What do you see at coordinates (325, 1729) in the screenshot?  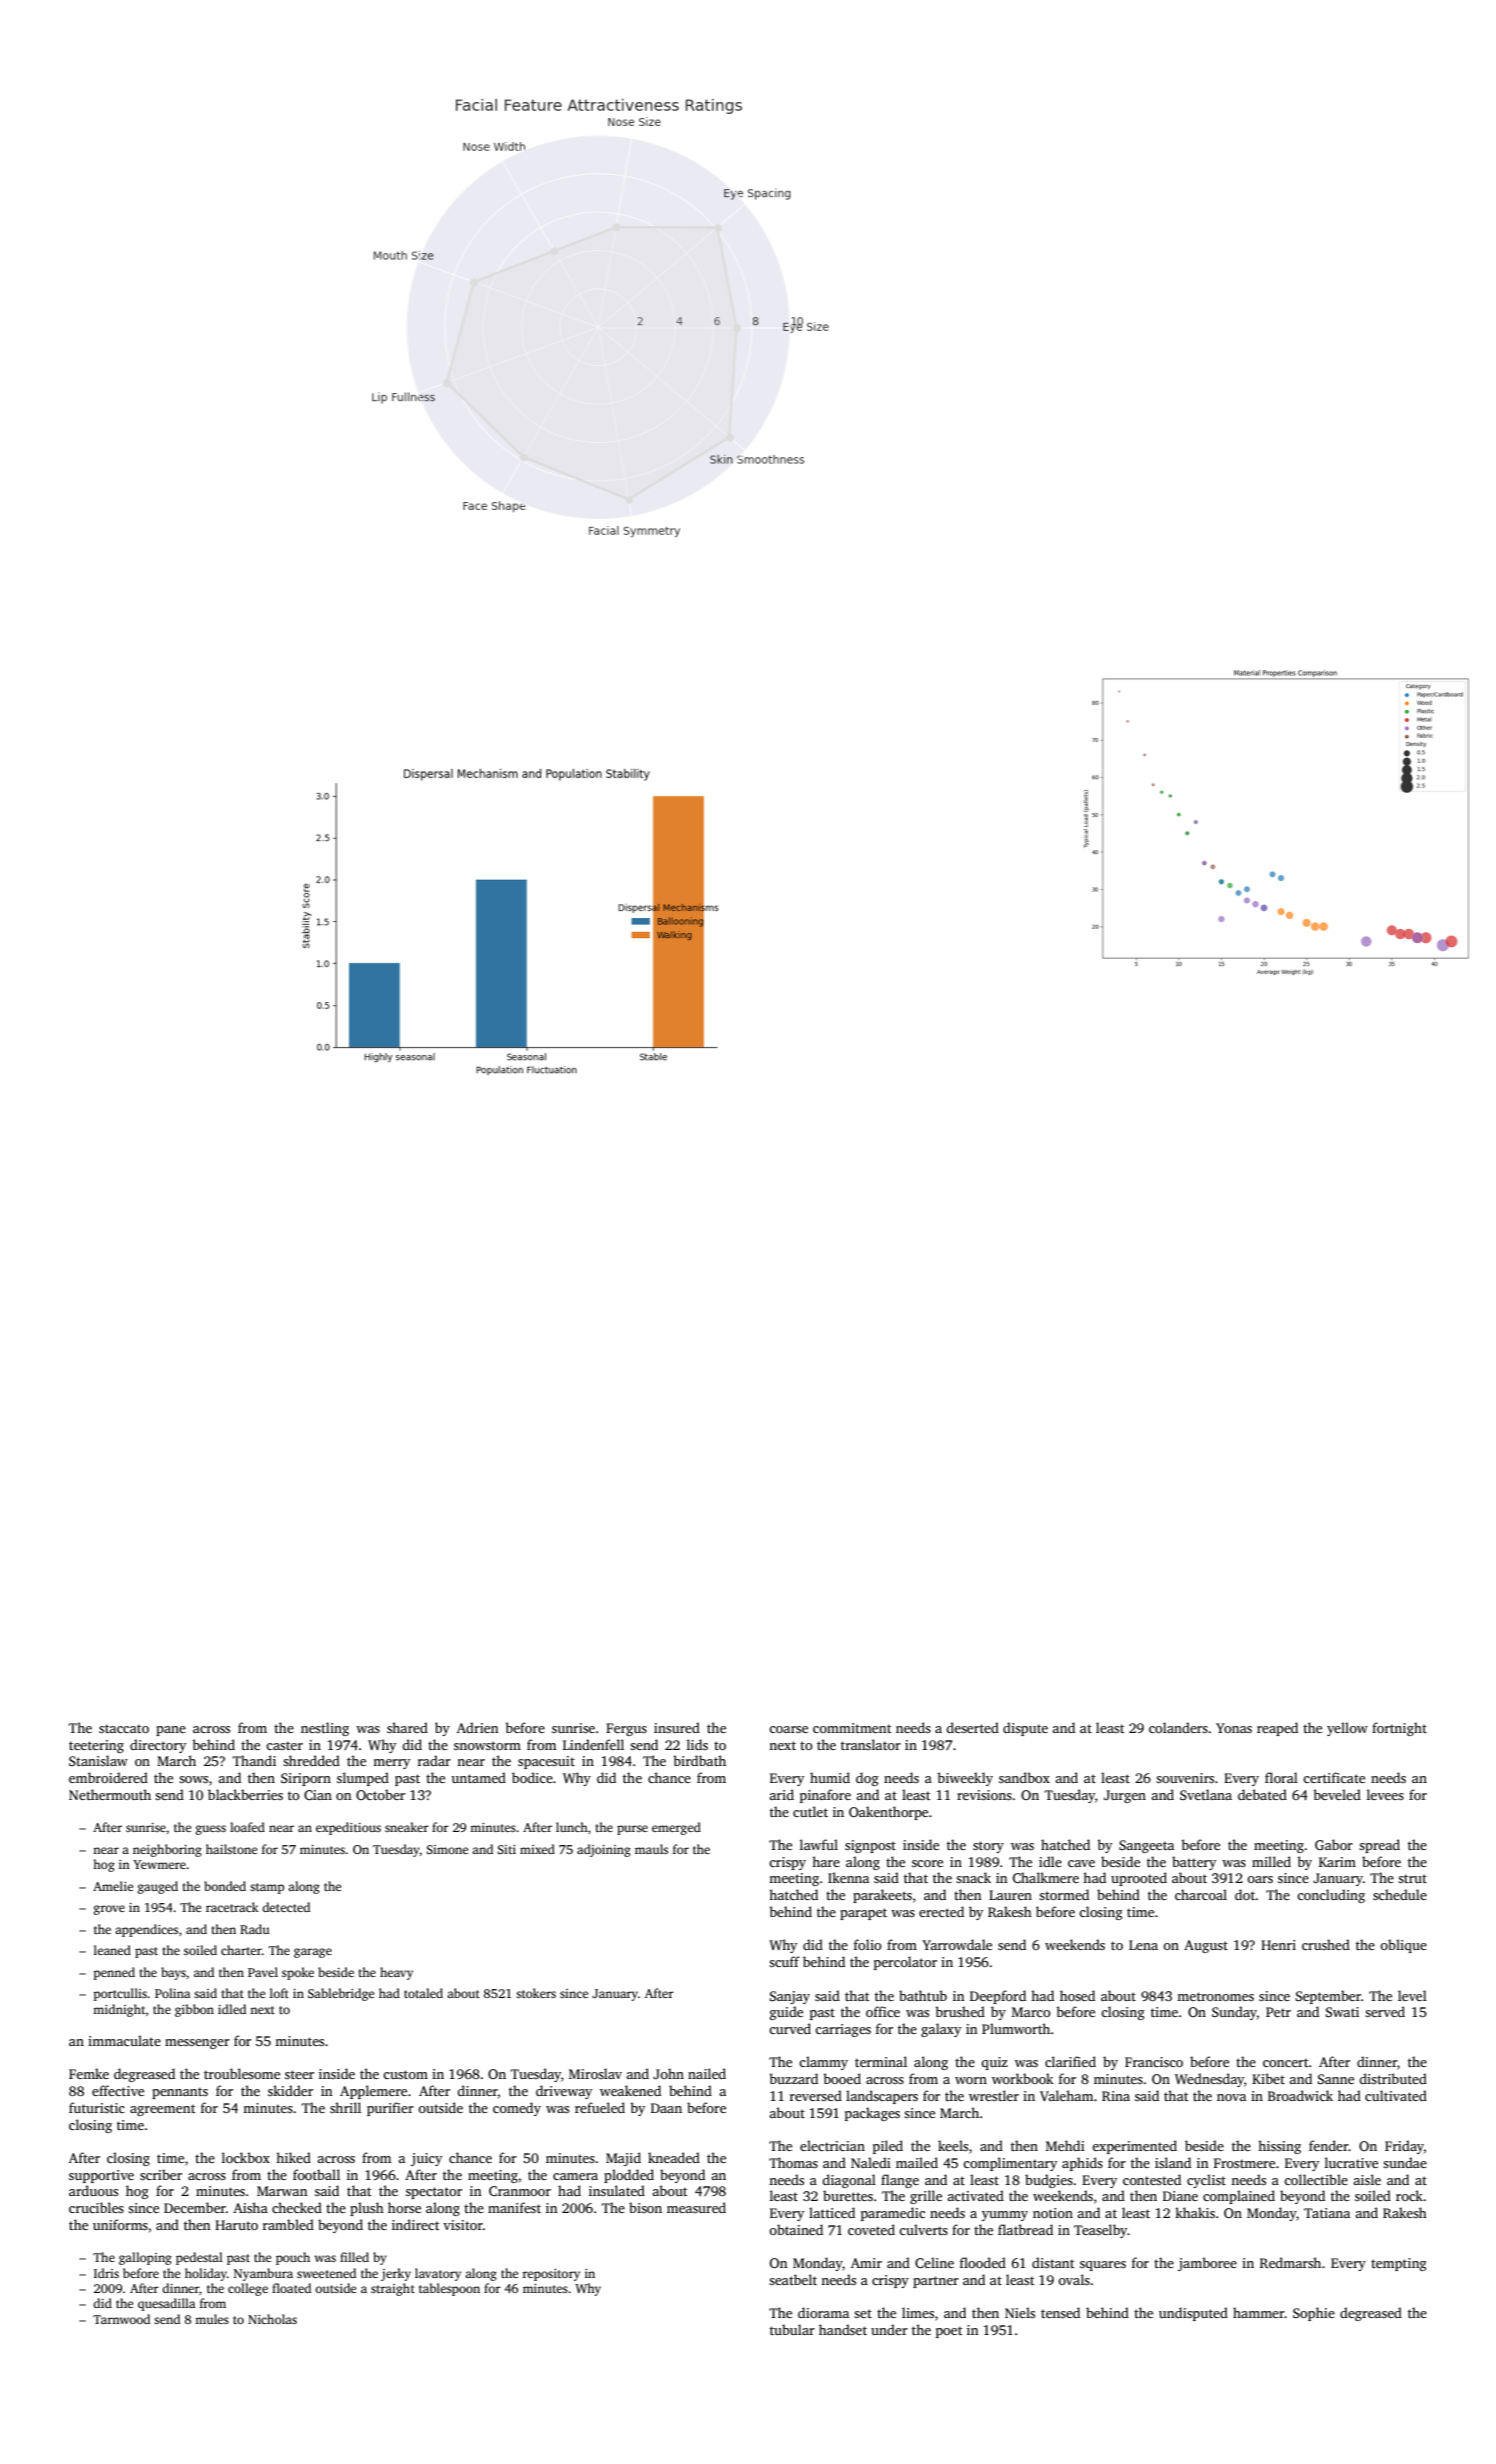 I see `nestling` at bounding box center [325, 1729].
